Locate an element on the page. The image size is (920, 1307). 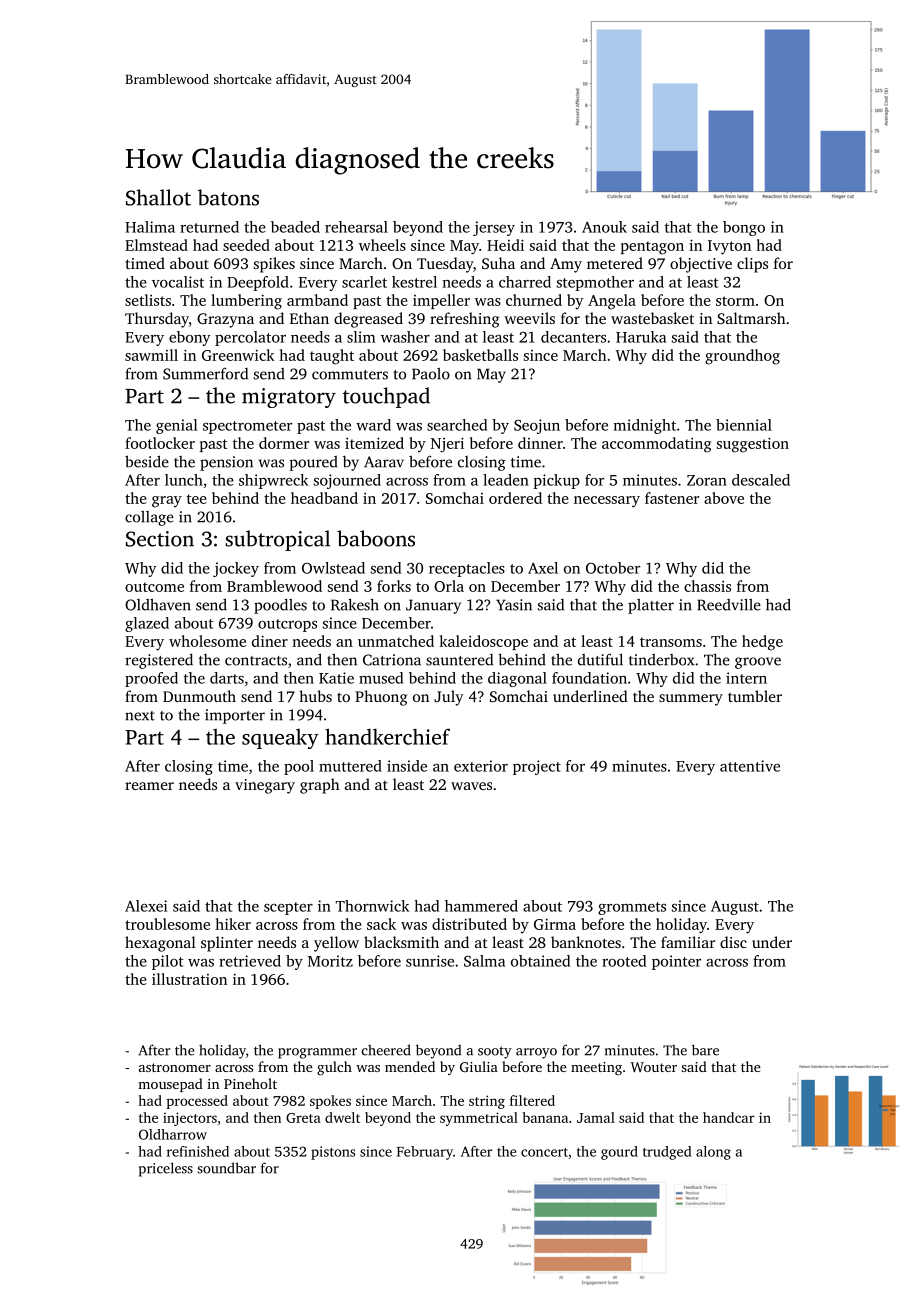
attentive is located at coordinates (750, 766).
